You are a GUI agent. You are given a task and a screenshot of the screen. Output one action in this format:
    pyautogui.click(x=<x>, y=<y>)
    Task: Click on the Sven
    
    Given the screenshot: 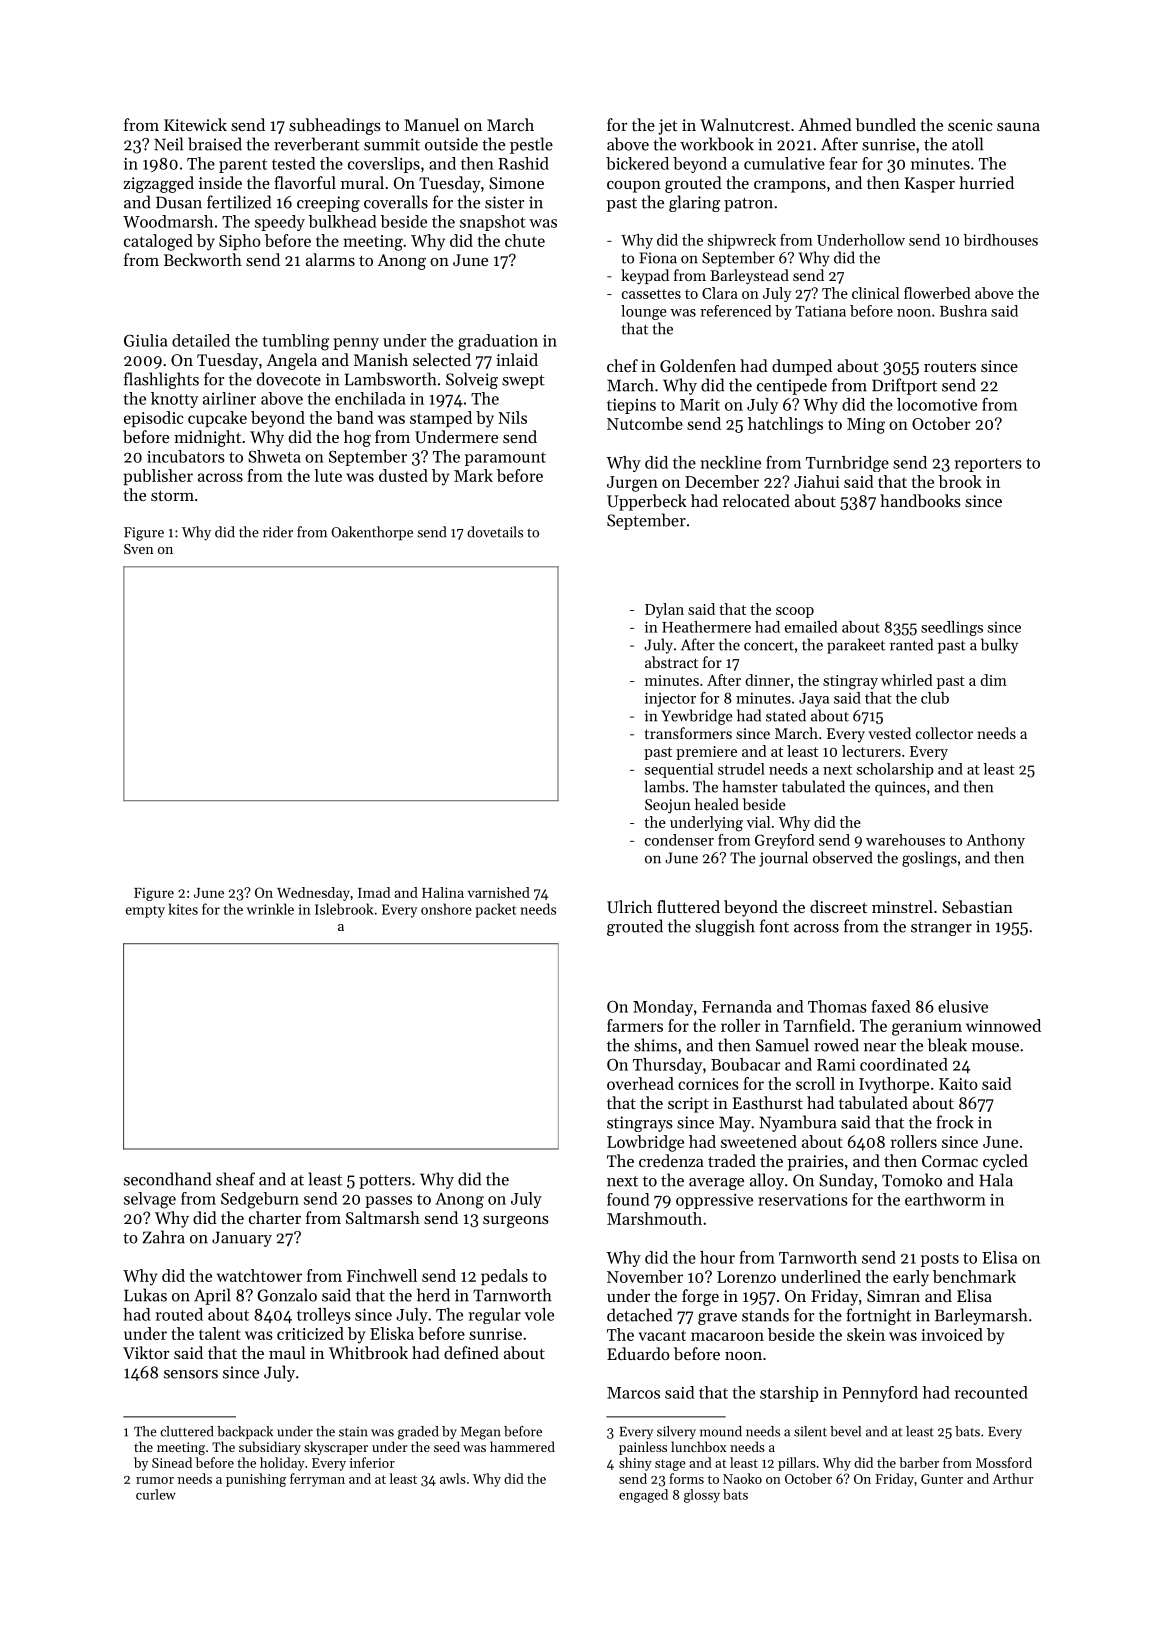 What is the action you would take?
    pyautogui.click(x=139, y=549)
